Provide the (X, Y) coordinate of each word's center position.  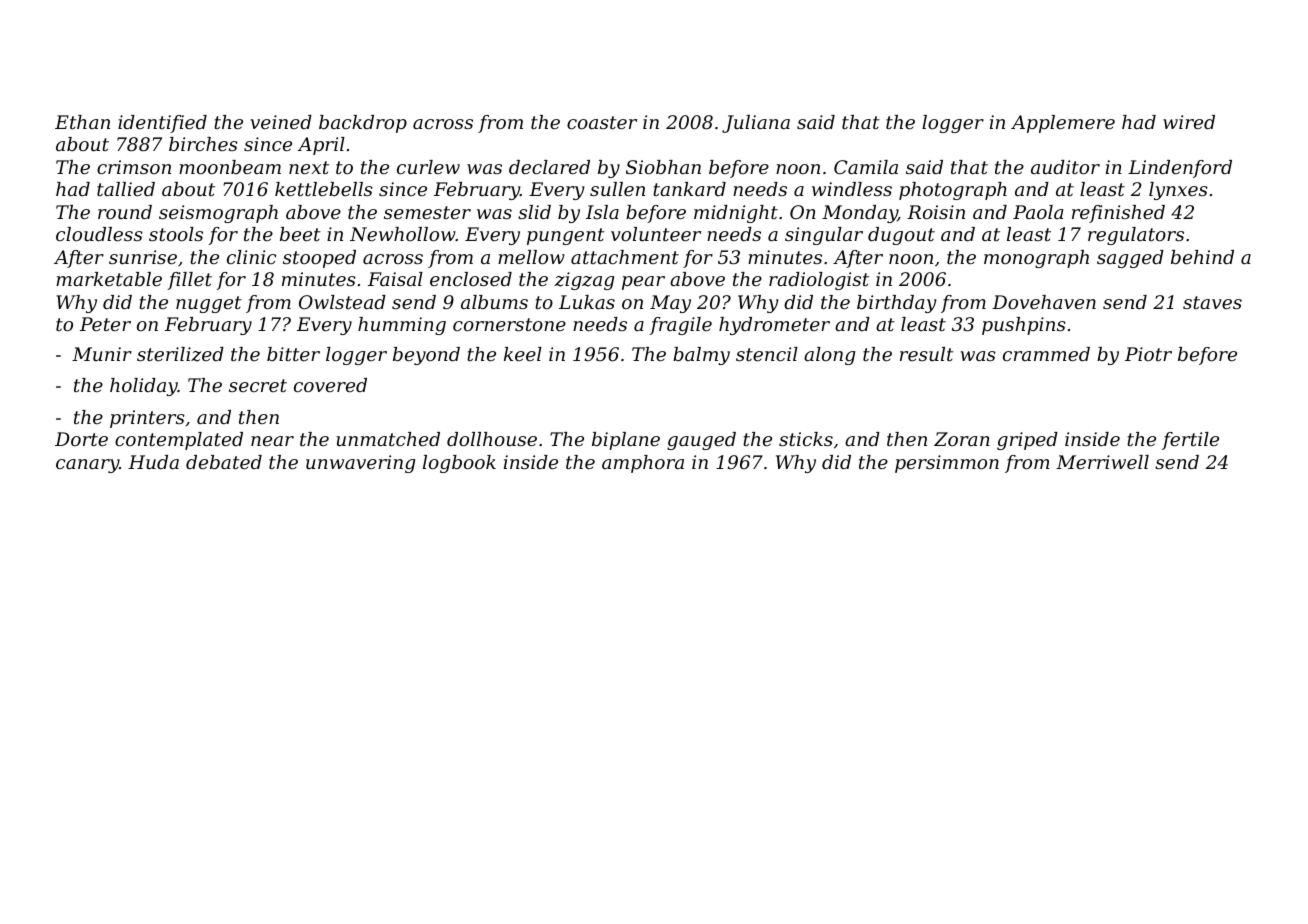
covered (330, 385)
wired (1189, 122)
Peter (105, 324)
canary (87, 466)
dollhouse (492, 439)
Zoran (962, 439)
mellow (531, 257)
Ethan (82, 122)
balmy (701, 356)
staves (1212, 302)
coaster (602, 122)
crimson (134, 167)
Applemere (1063, 124)
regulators (1136, 236)
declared (549, 167)
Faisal (395, 279)
